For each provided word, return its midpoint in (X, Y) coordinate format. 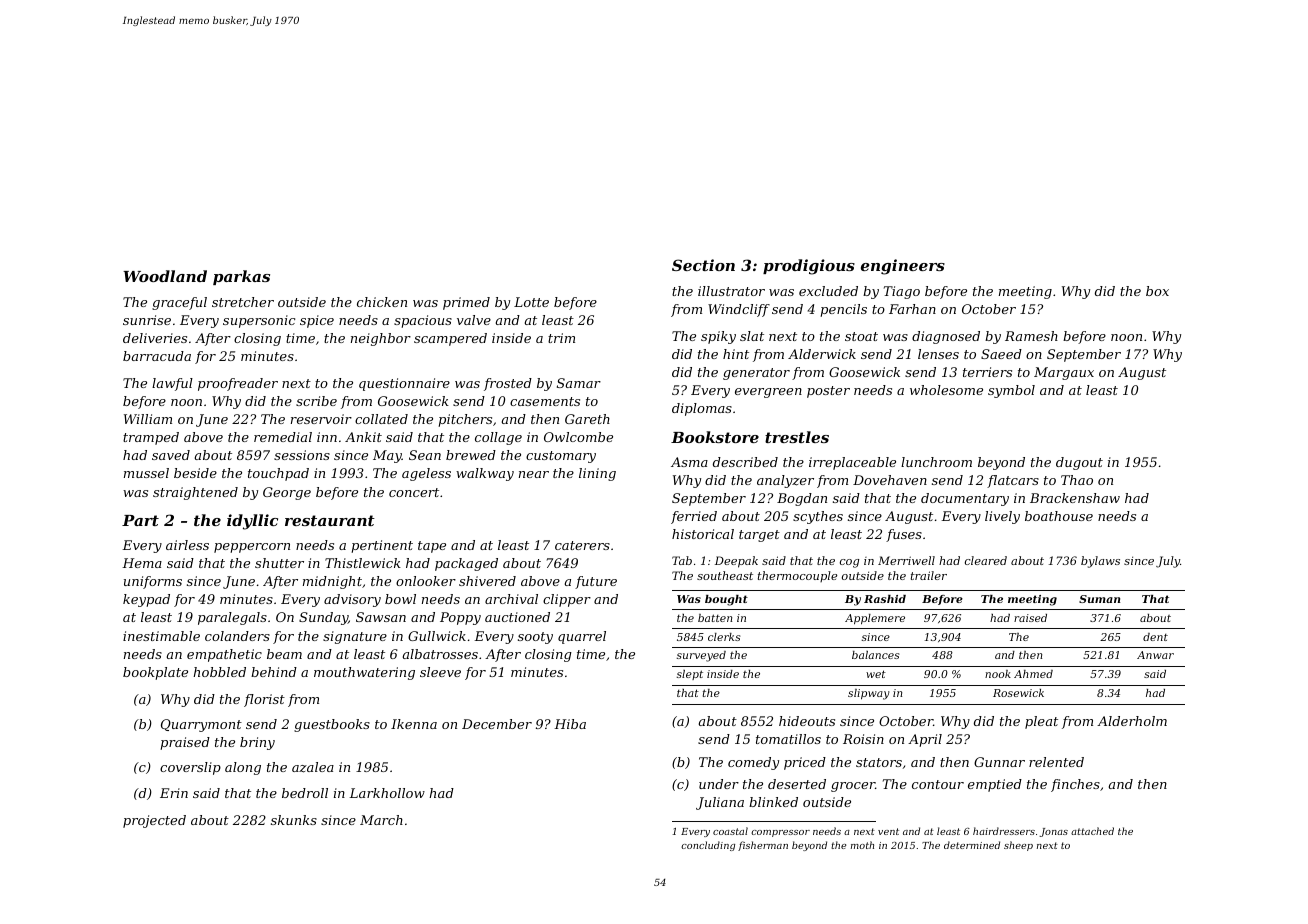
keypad (146, 600)
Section (703, 265)
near (534, 474)
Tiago (902, 292)
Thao (1077, 480)
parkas (241, 277)
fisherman (763, 846)
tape (432, 547)
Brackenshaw (1075, 498)
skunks (294, 820)
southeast (725, 575)
